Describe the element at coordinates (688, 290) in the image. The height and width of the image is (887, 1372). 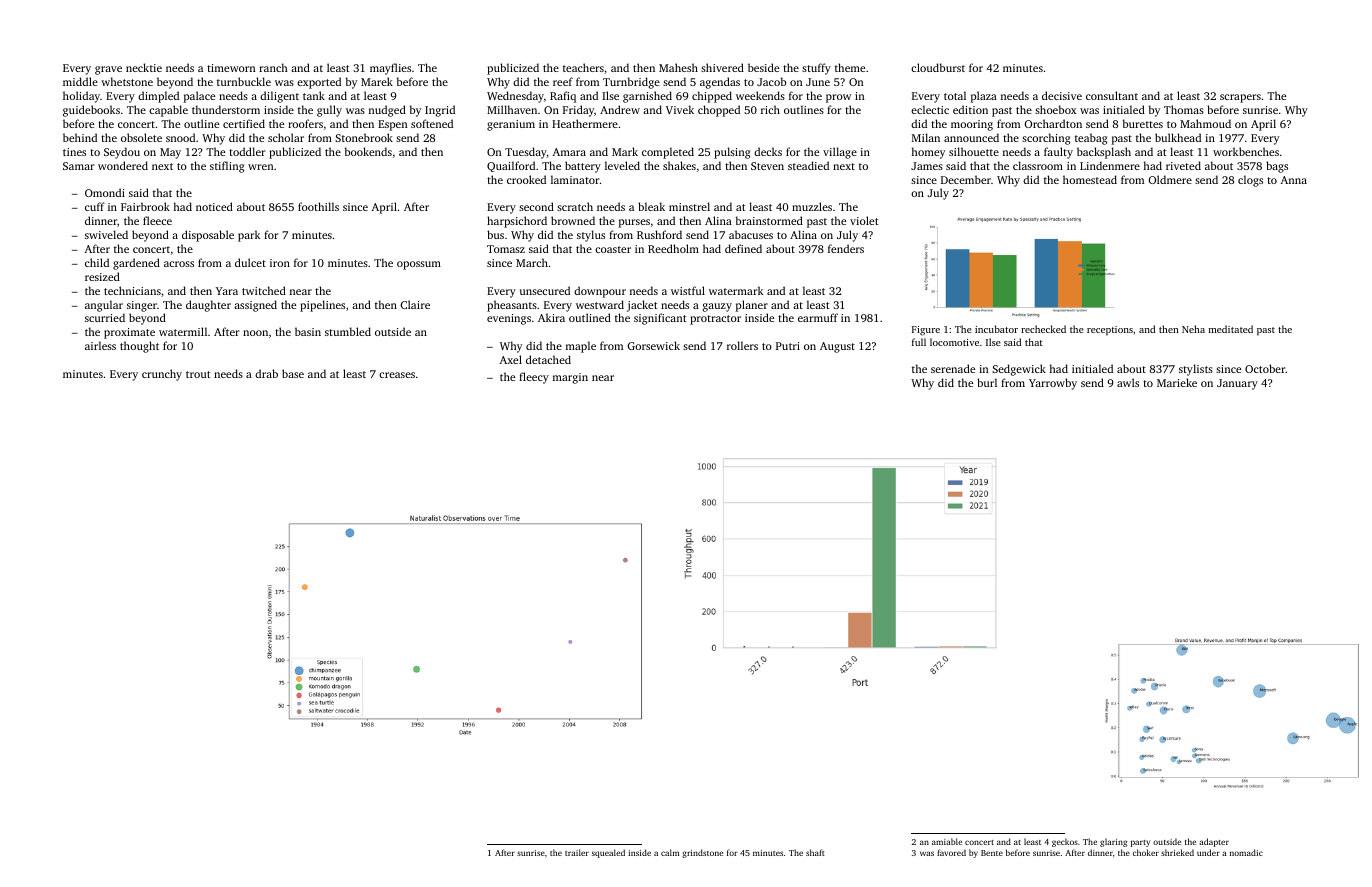
I see `wistful` at that location.
